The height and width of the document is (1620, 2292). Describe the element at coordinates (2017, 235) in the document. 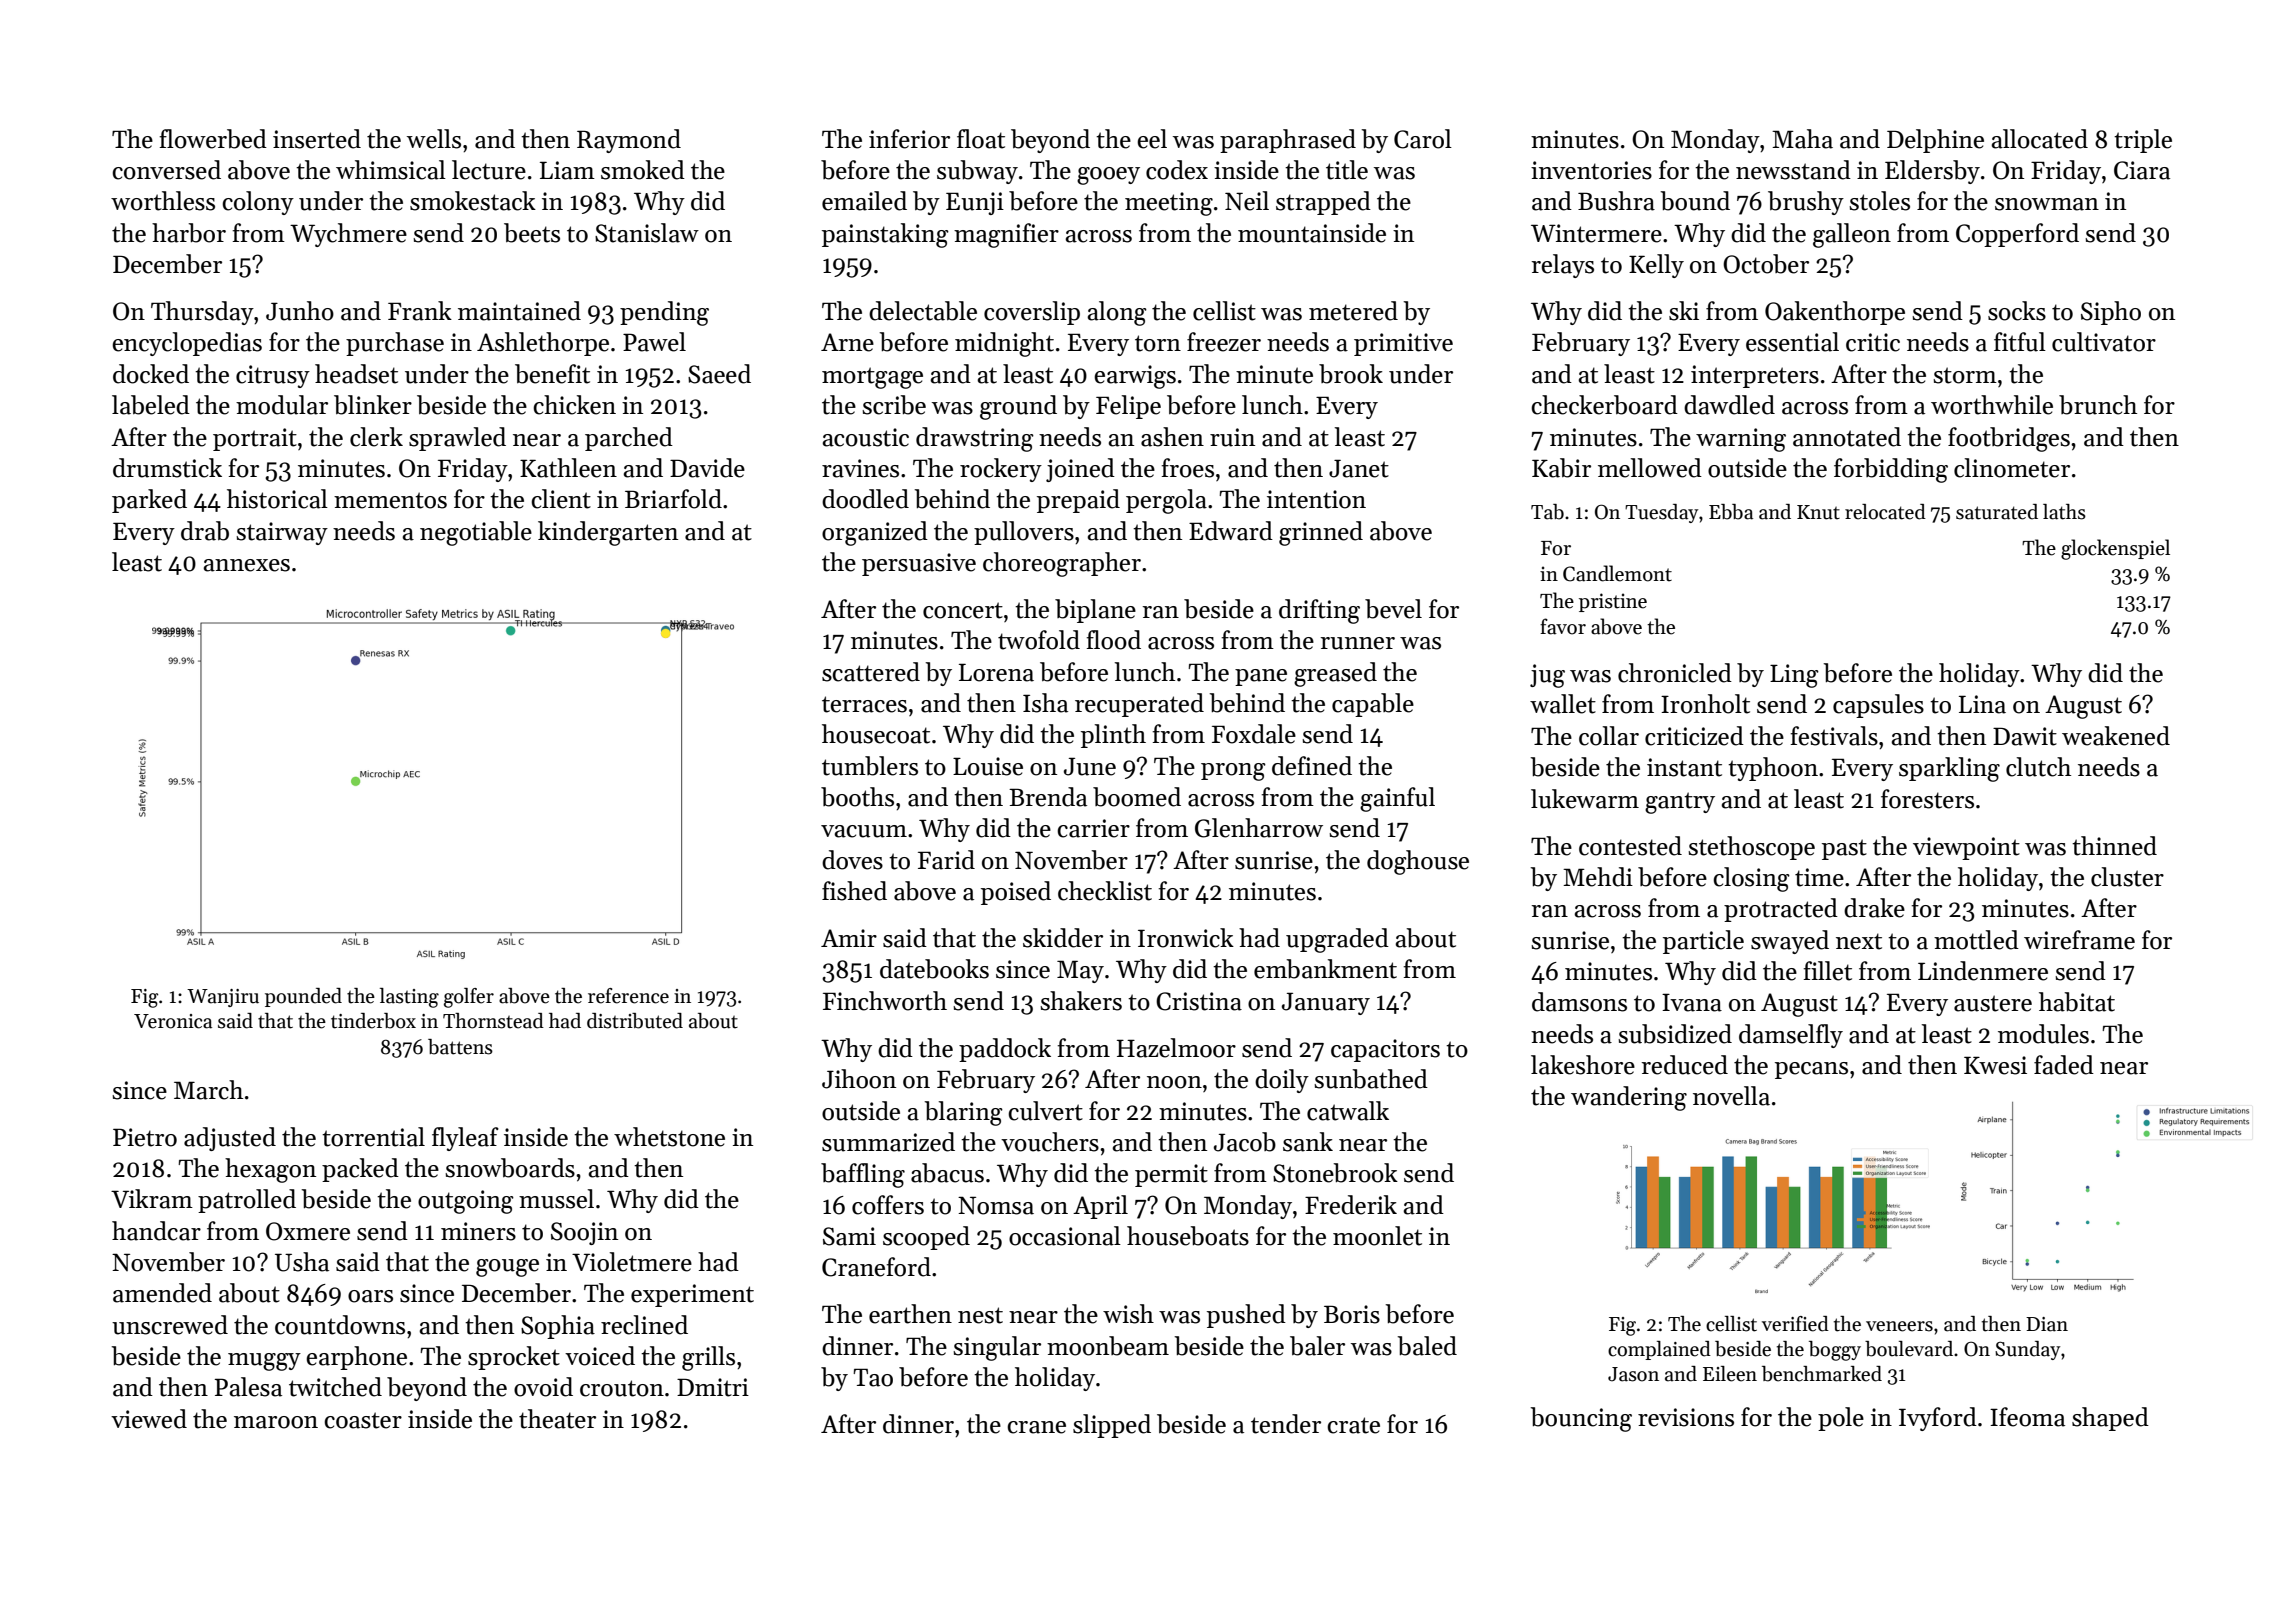

I see `Copperford` at that location.
